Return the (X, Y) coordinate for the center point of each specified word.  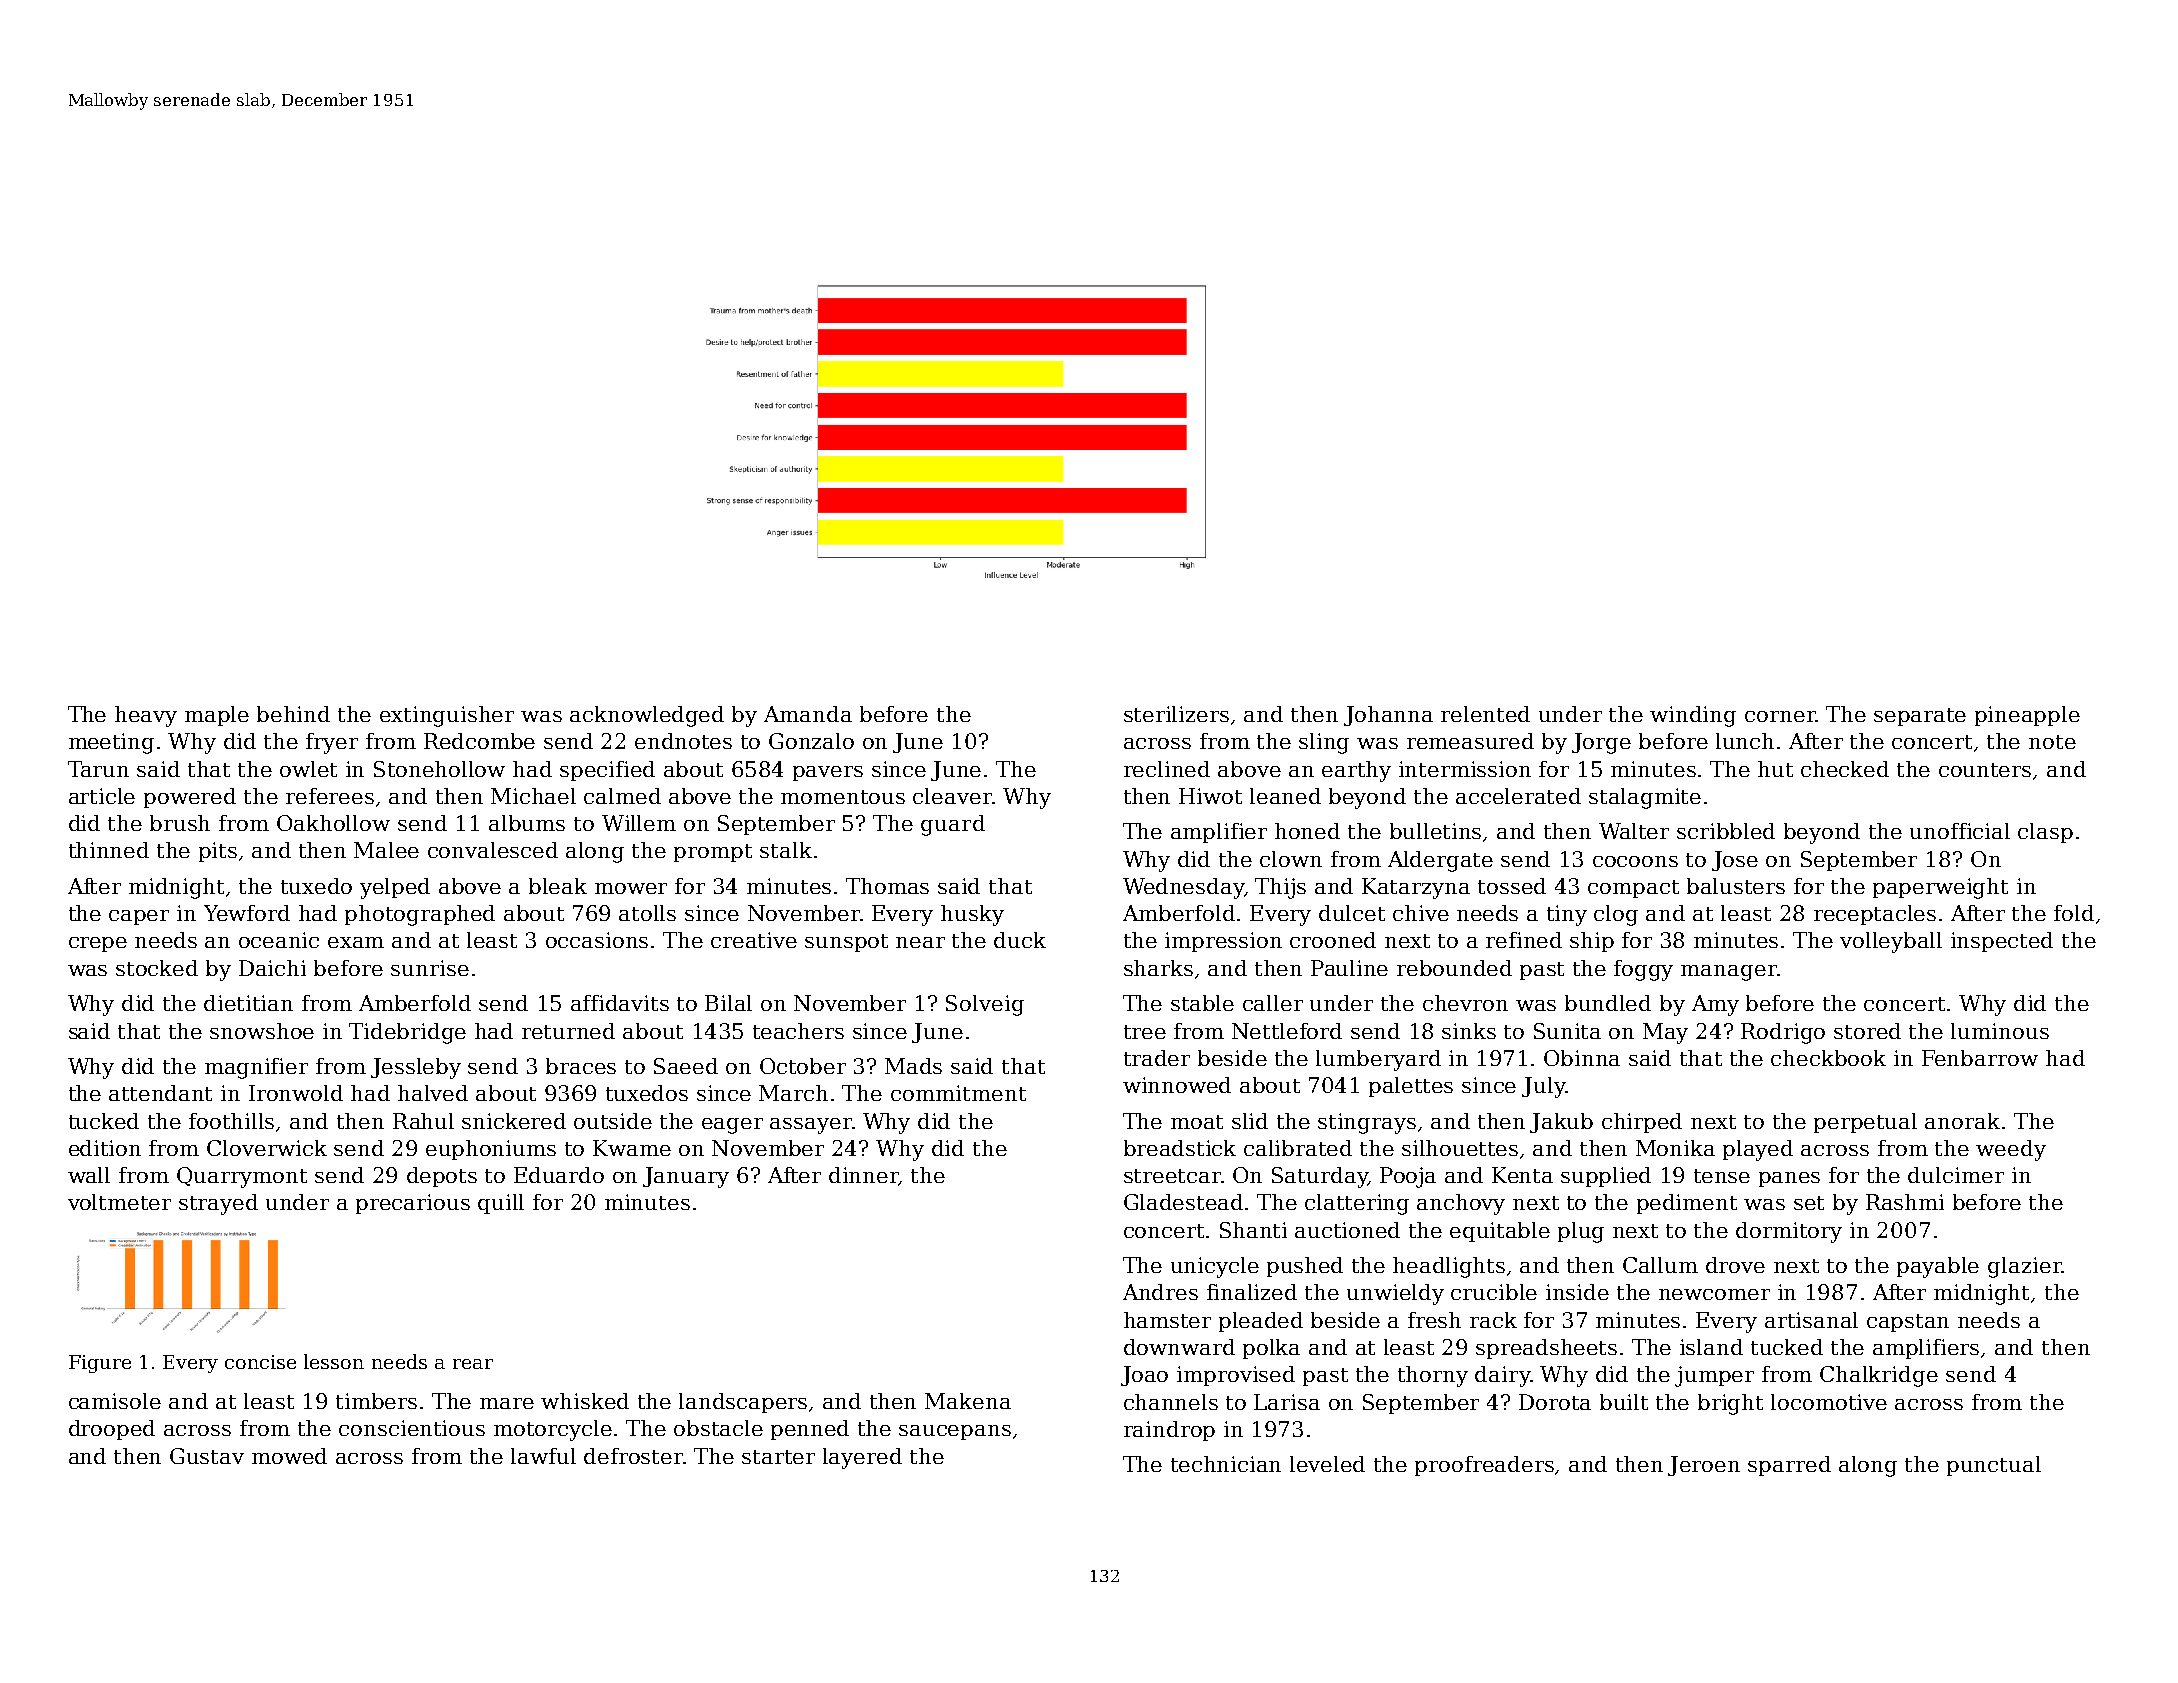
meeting (111, 743)
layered (862, 1458)
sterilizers (1176, 714)
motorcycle (553, 1430)
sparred (1789, 1466)
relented (1485, 714)
